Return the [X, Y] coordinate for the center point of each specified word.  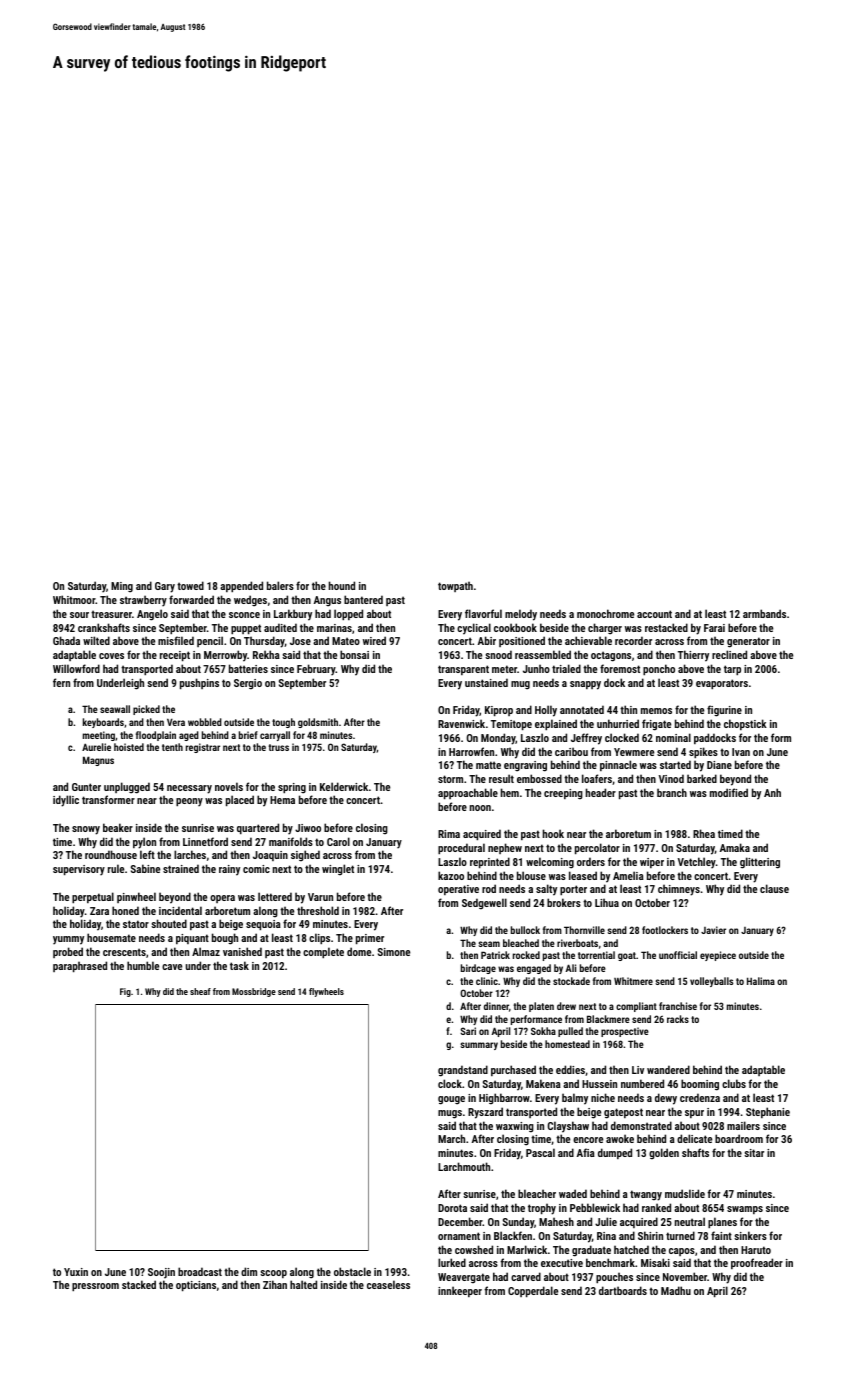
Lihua [607, 902]
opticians [196, 1286]
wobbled [205, 722]
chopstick [745, 724]
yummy [68, 940]
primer [370, 939]
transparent [463, 670]
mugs [450, 1114]
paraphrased [80, 967]
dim [249, 1271]
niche [603, 1097]
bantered [363, 599]
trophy [542, 1209]
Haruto [756, 1250]
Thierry [693, 656]
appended [241, 587]
